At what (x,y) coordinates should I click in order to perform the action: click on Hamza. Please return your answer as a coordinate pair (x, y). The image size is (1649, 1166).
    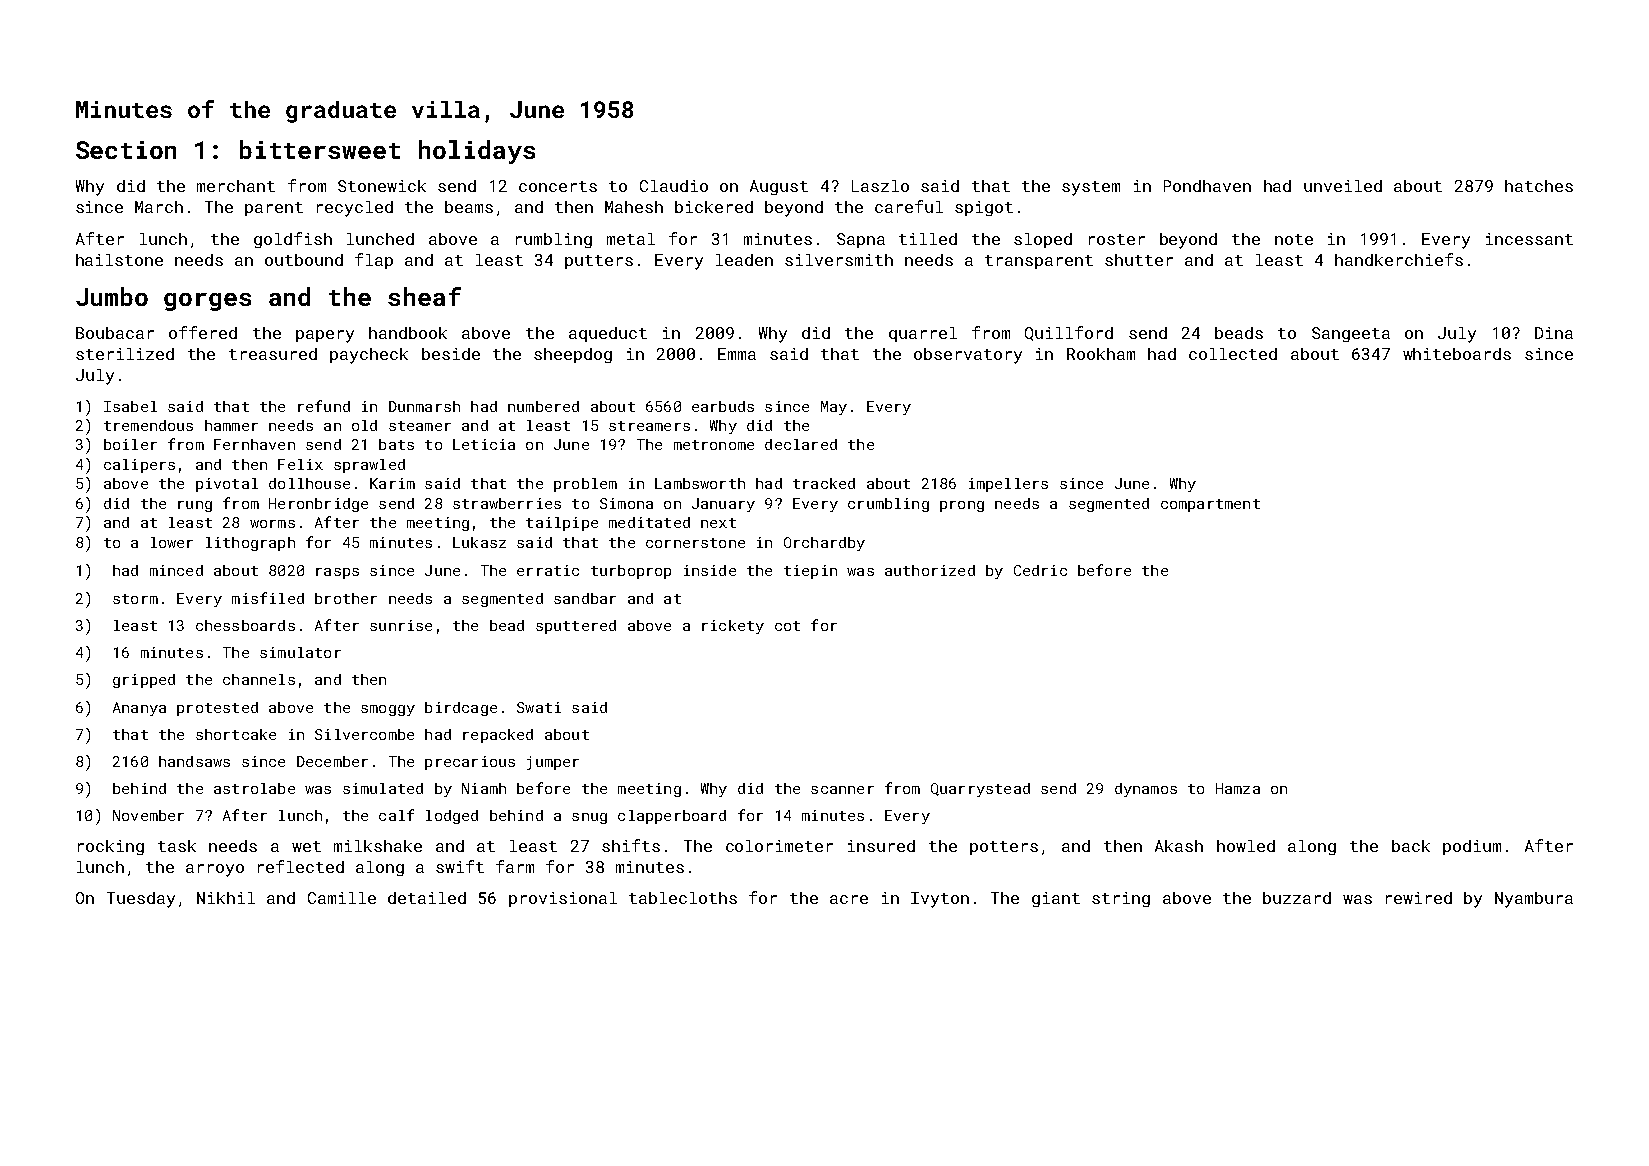
    Looking at the image, I should click on (1238, 788).
